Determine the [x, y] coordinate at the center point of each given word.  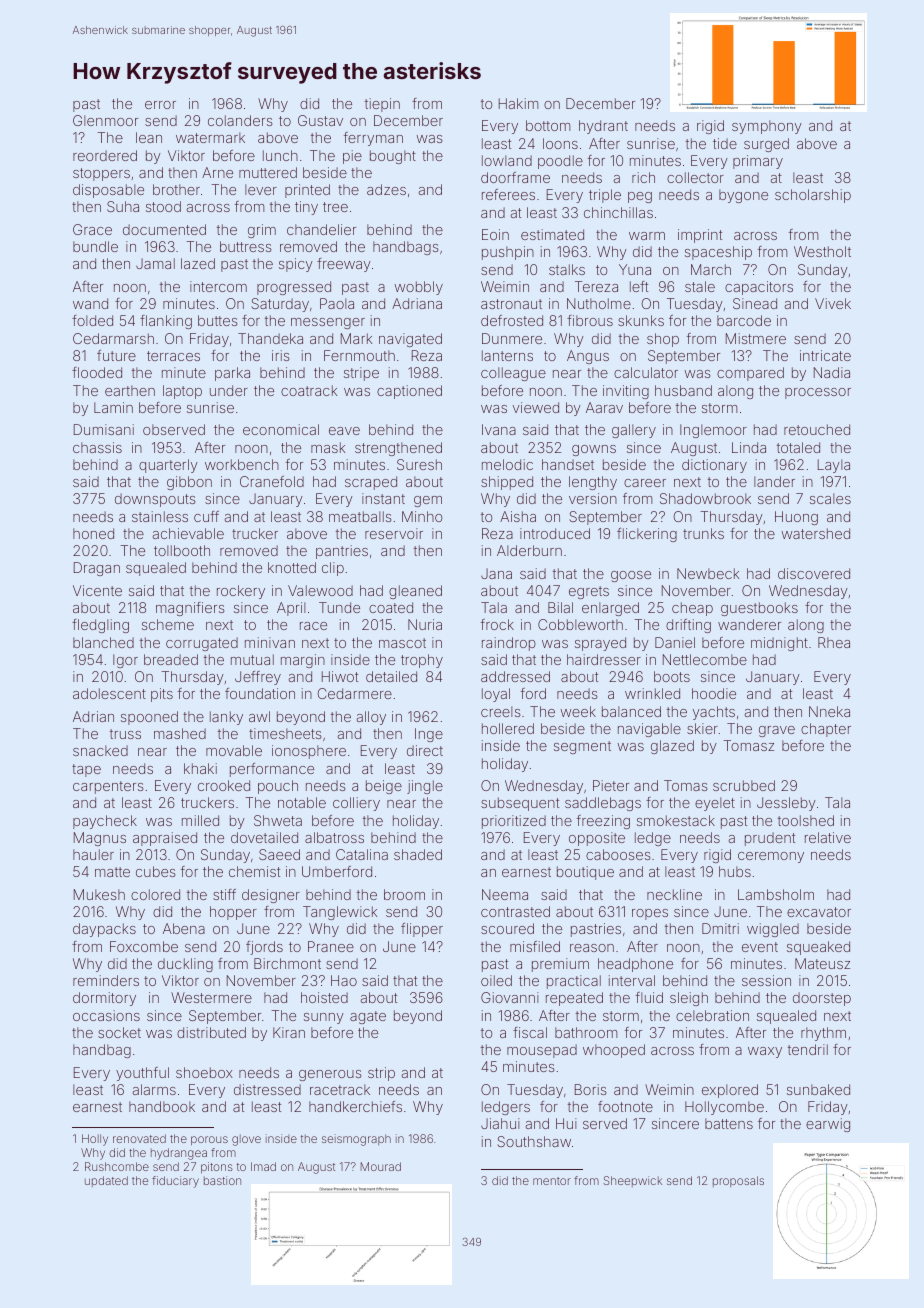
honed [93, 533]
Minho [422, 516]
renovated [139, 1138]
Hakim [518, 103]
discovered [814, 573]
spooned [149, 718]
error [160, 105]
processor [818, 393]
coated [391, 607]
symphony [767, 127]
